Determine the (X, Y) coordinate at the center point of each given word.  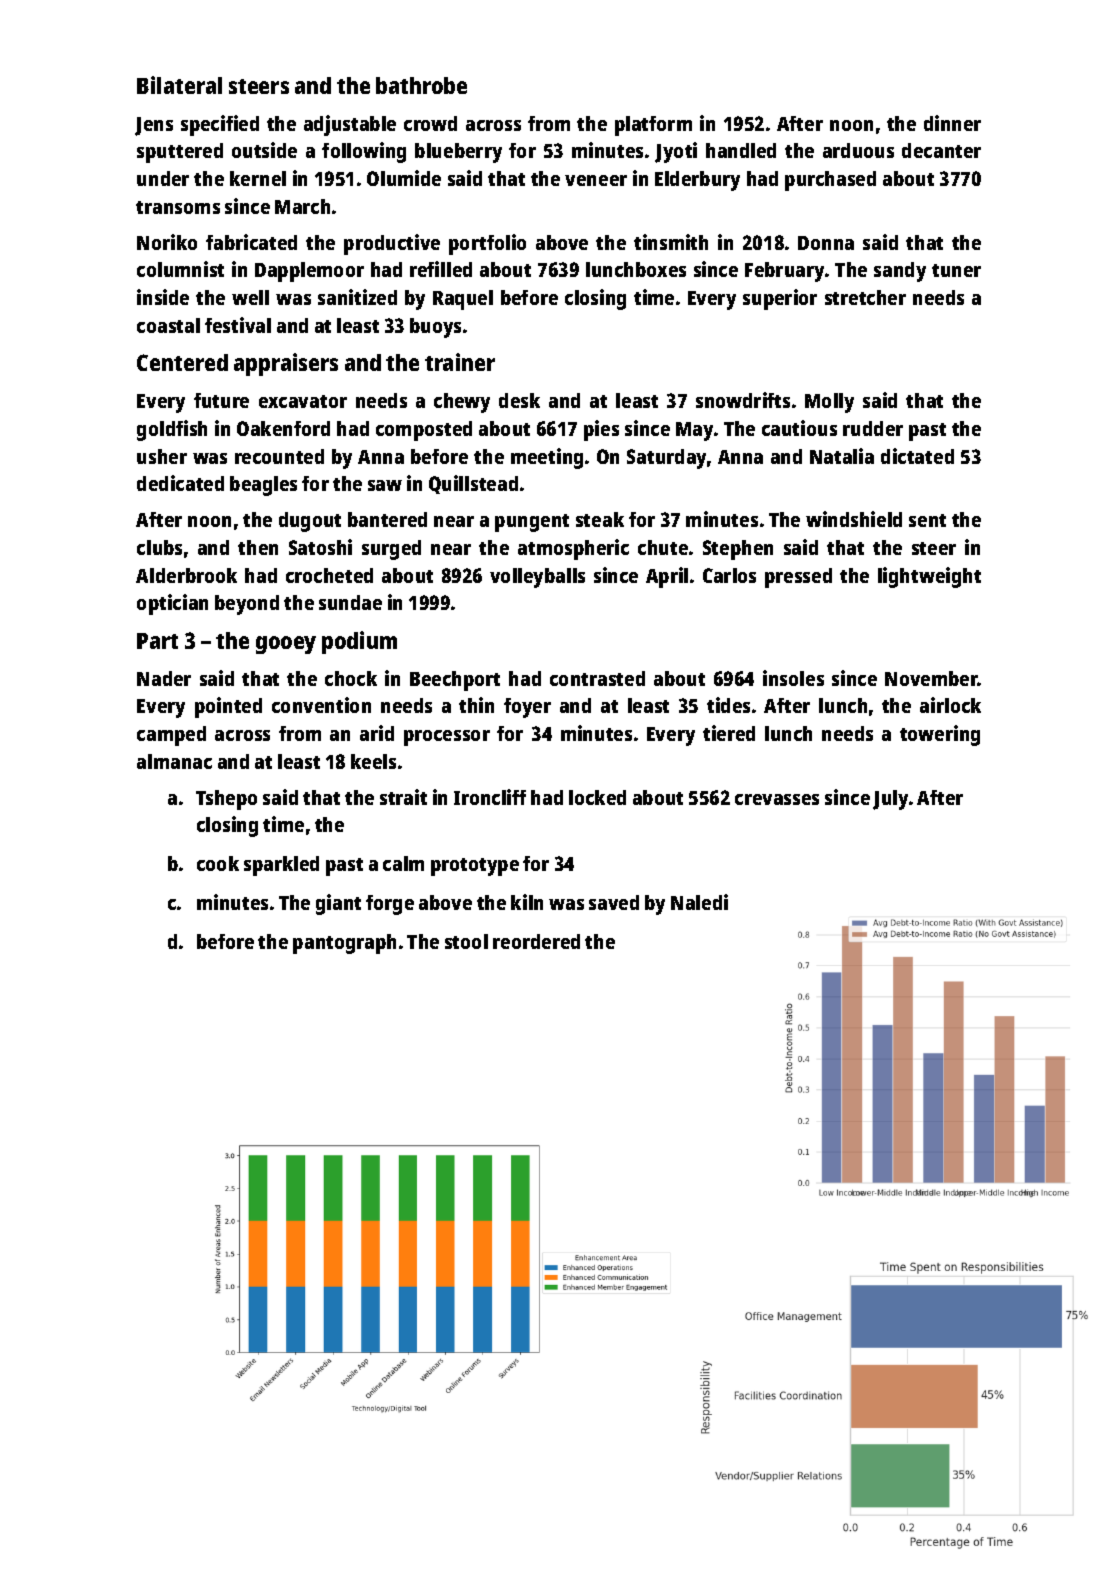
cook (218, 863)
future (221, 400)
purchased (830, 181)
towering (940, 735)
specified (220, 125)
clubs (159, 547)
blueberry (458, 153)
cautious (799, 428)
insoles (793, 678)
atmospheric (573, 549)
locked (597, 797)
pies (601, 430)
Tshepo (226, 800)
